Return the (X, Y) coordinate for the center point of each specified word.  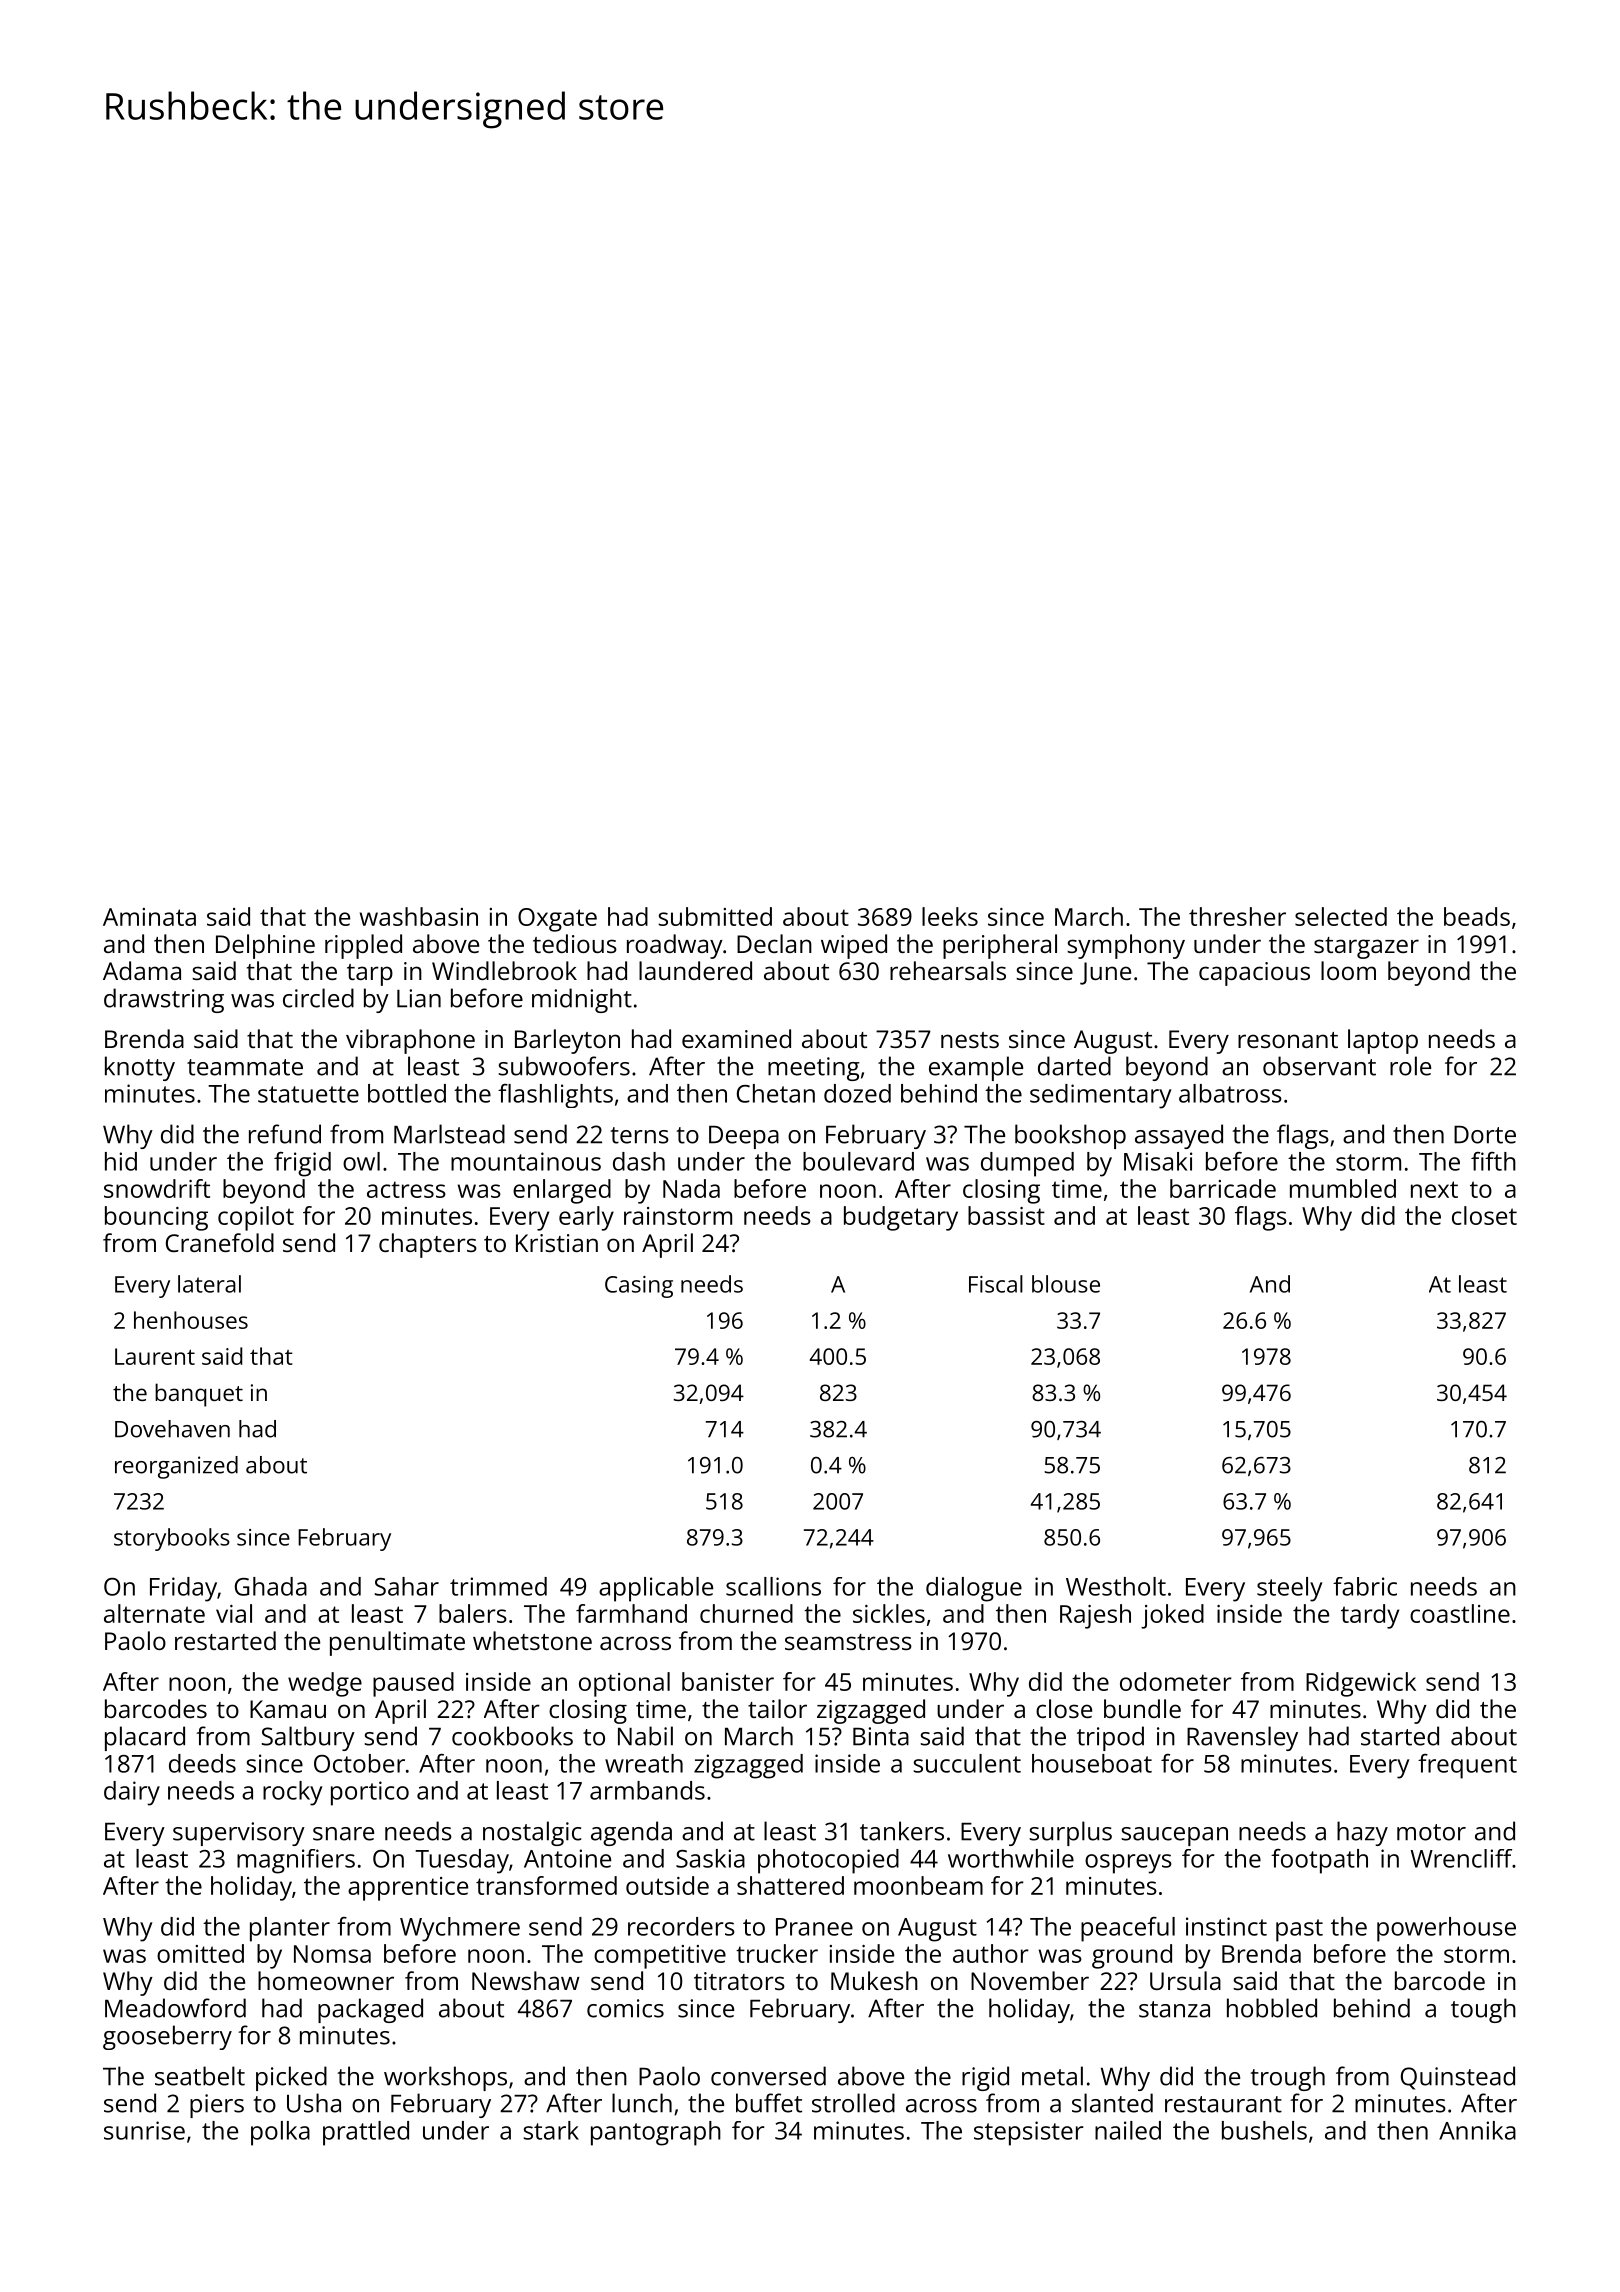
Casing (639, 1287)
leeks (950, 916)
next (1434, 1189)
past (1299, 1930)
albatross (1230, 1093)
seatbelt (200, 2076)
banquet (199, 1395)
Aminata (149, 917)
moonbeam (918, 1885)
